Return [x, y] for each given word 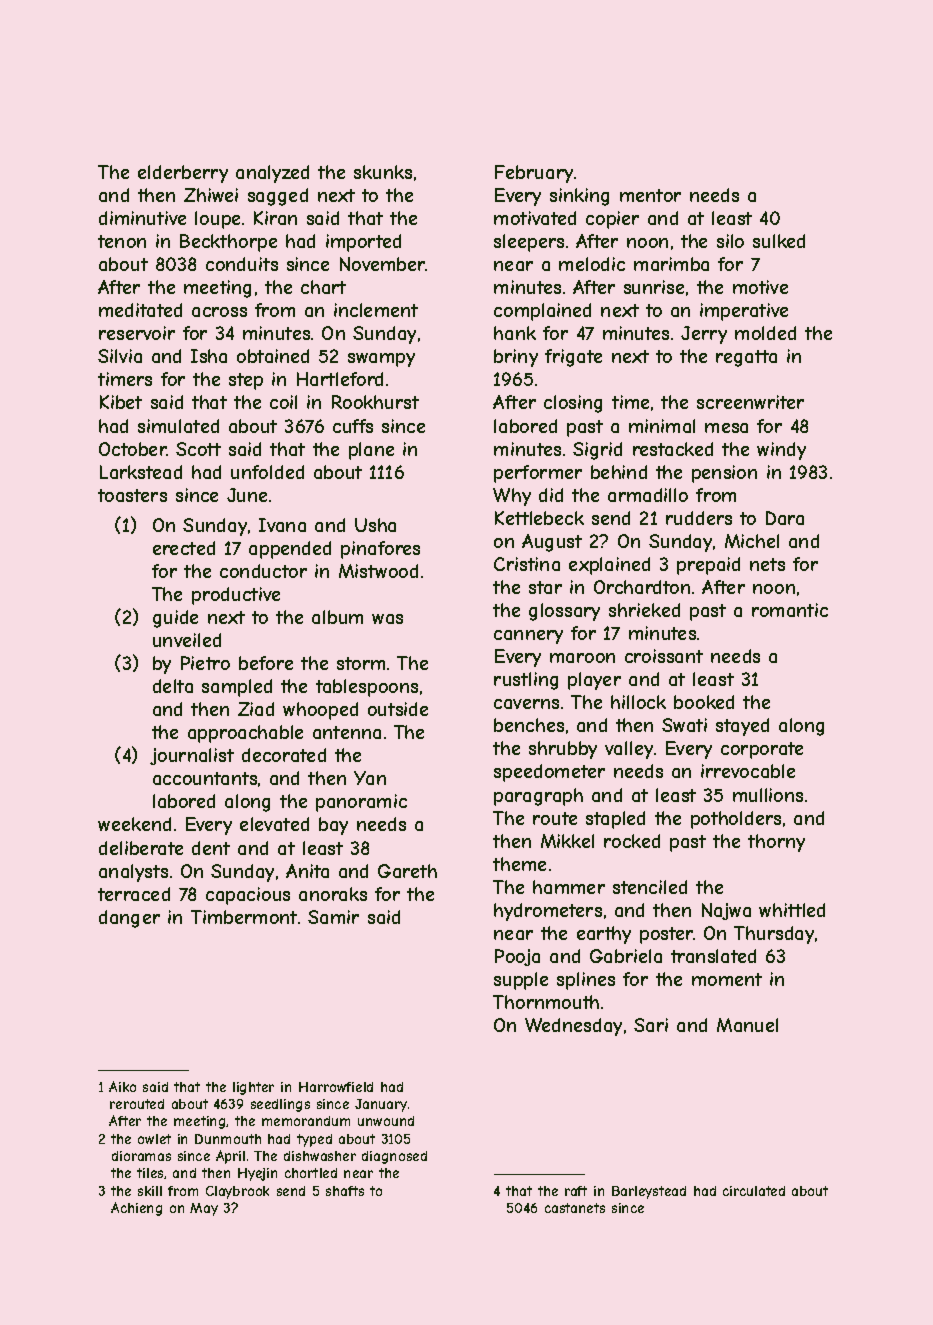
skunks [383, 172]
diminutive [142, 218]
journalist [192, 756]
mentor [650, 195]
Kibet [121, 402]
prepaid [708, 566]
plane [371, 451]
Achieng [136, 1209]
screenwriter [750, 402]
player [594, 681]
